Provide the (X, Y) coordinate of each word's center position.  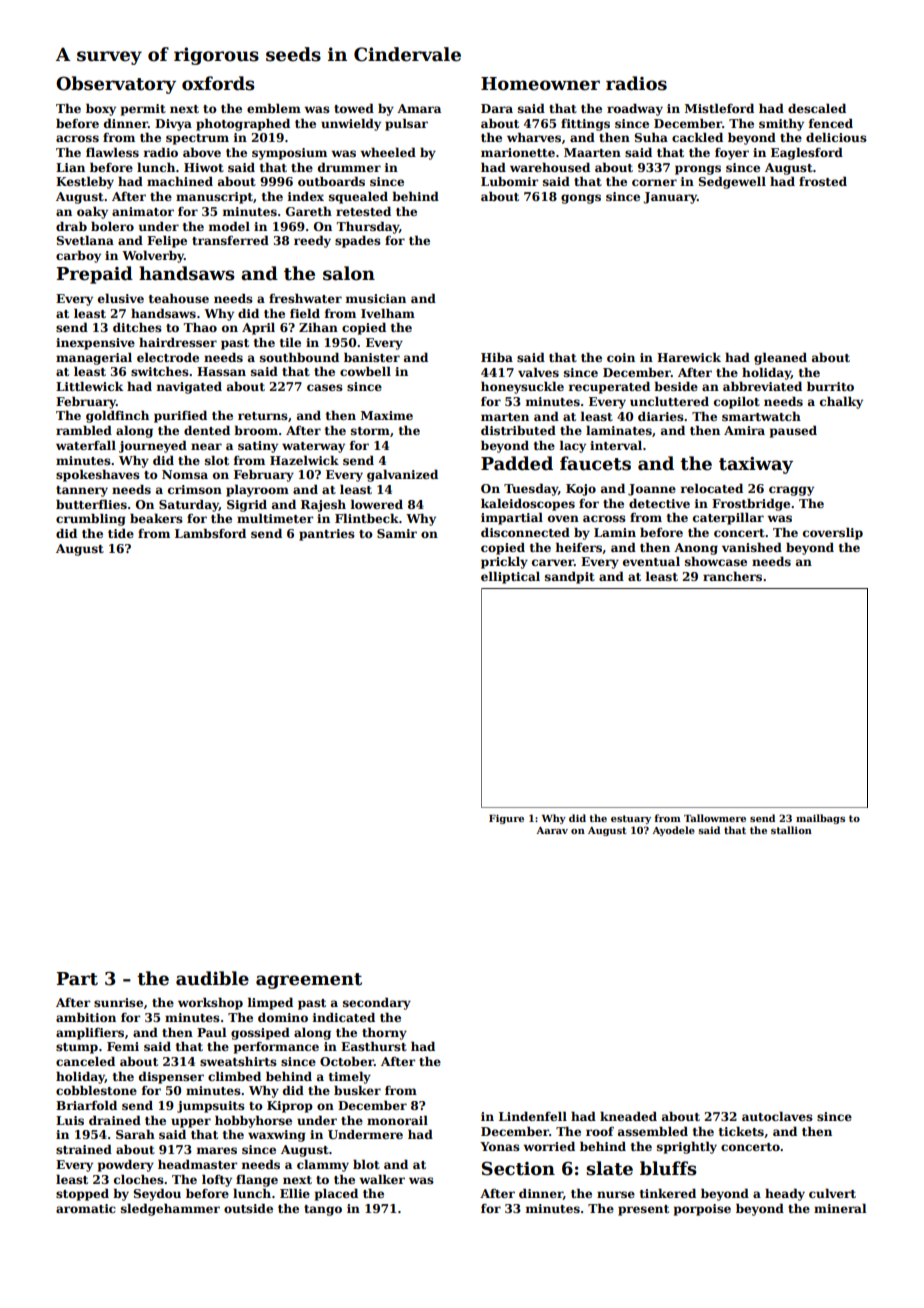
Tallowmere (715, 818)
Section (518, 1168)
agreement (309, 981)
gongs (581, 199)
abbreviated (762, 386)
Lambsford (210, 533)
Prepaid (94, 275)
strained (84, 1149)
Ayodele (673, 831)
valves (538, 372)
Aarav (552, 830)
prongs (698, 170)
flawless (112, 152)
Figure (506, 819)
